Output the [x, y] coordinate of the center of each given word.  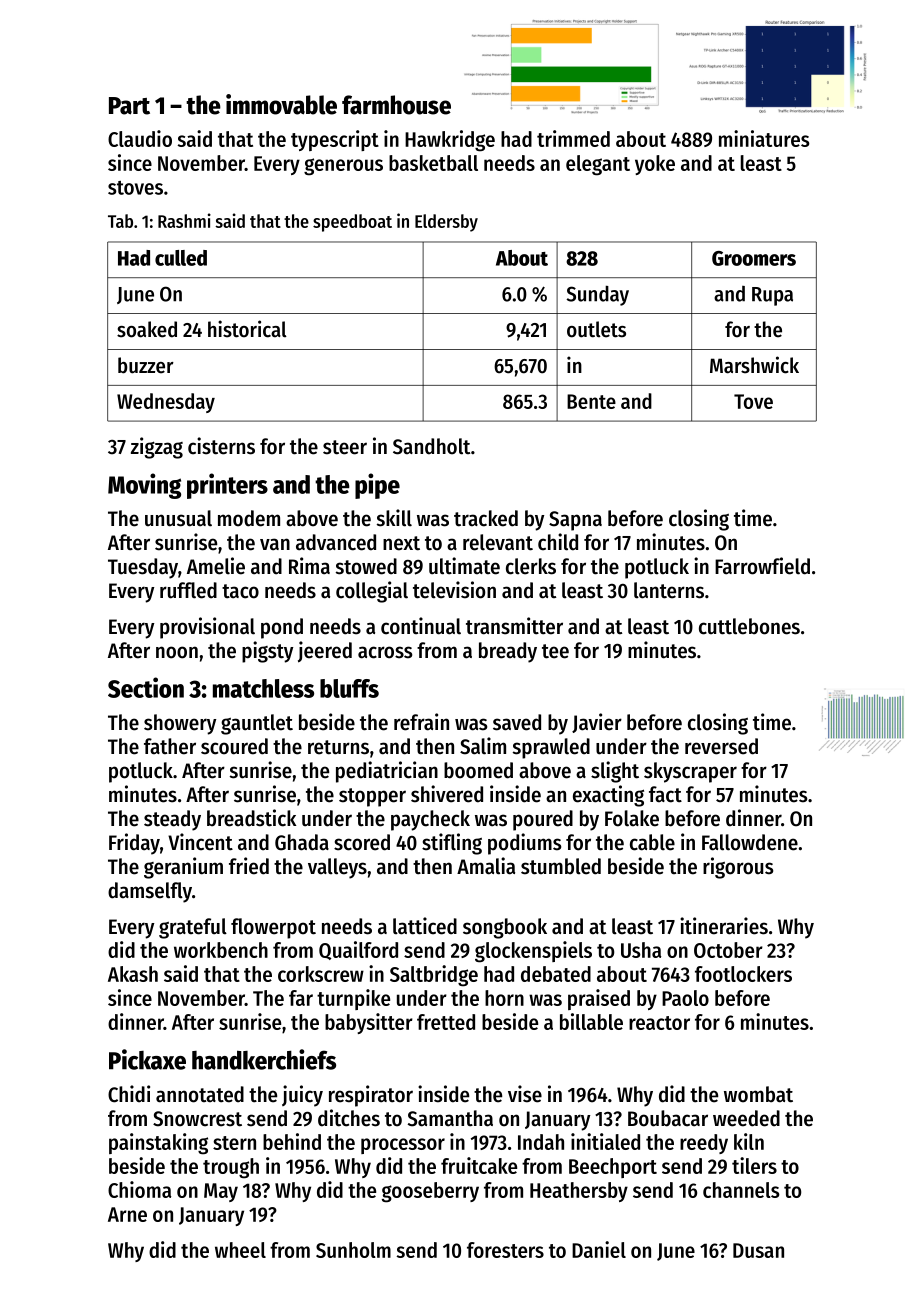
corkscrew [321, 974]
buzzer [146, 365]
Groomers [754, 258]
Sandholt [431, 446]
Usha [641, 950]
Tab [120, 221]
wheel [240, 1250]
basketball [433, 163]
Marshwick [754, 365]
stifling [452, 844]
